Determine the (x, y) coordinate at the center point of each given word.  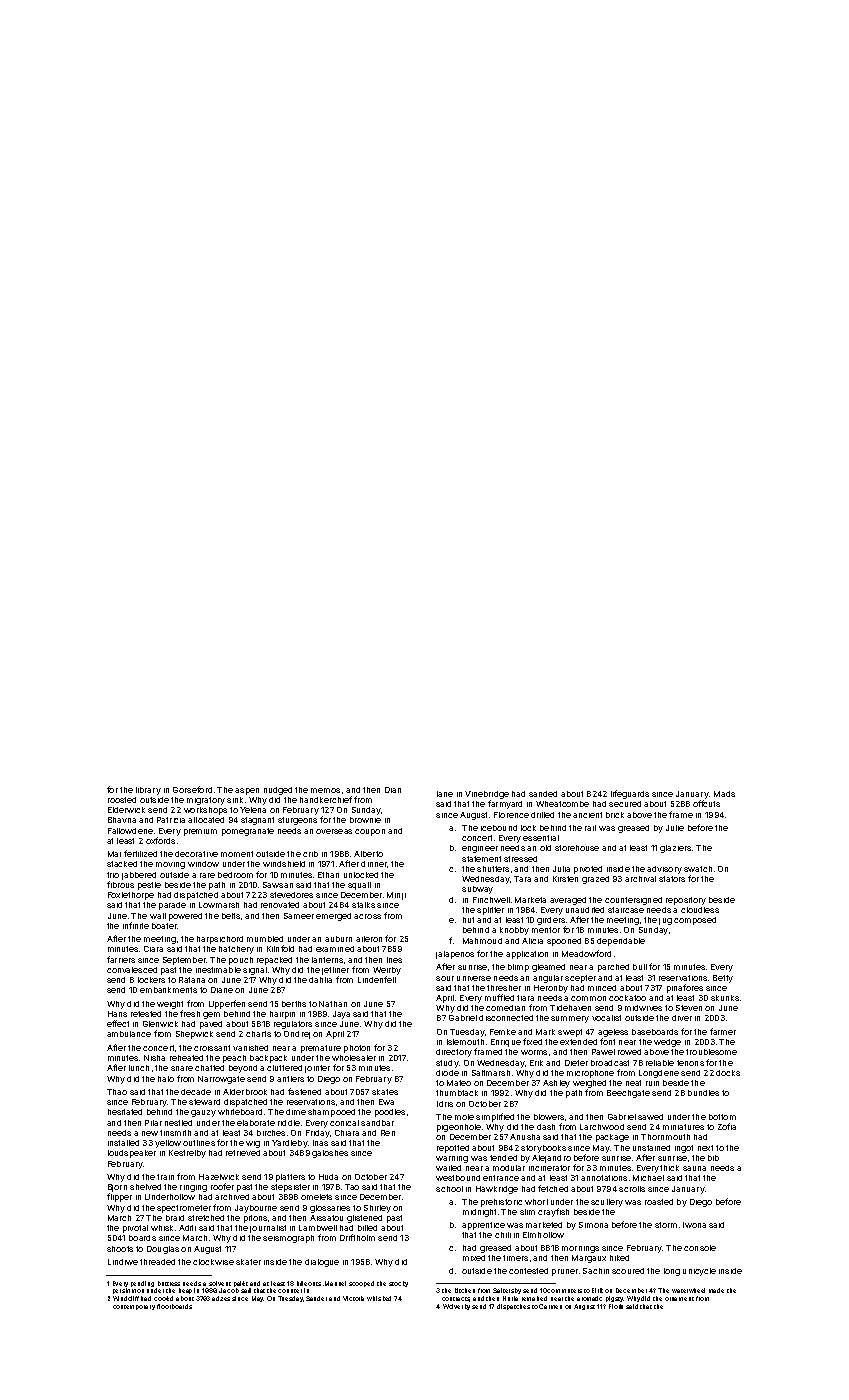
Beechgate (628, 1094)
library (148, 791)
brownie (365, 820)
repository (686, 901)
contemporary (134, 1307)
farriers (121, 959)
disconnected (506, 1018)
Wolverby (456, 1307)
